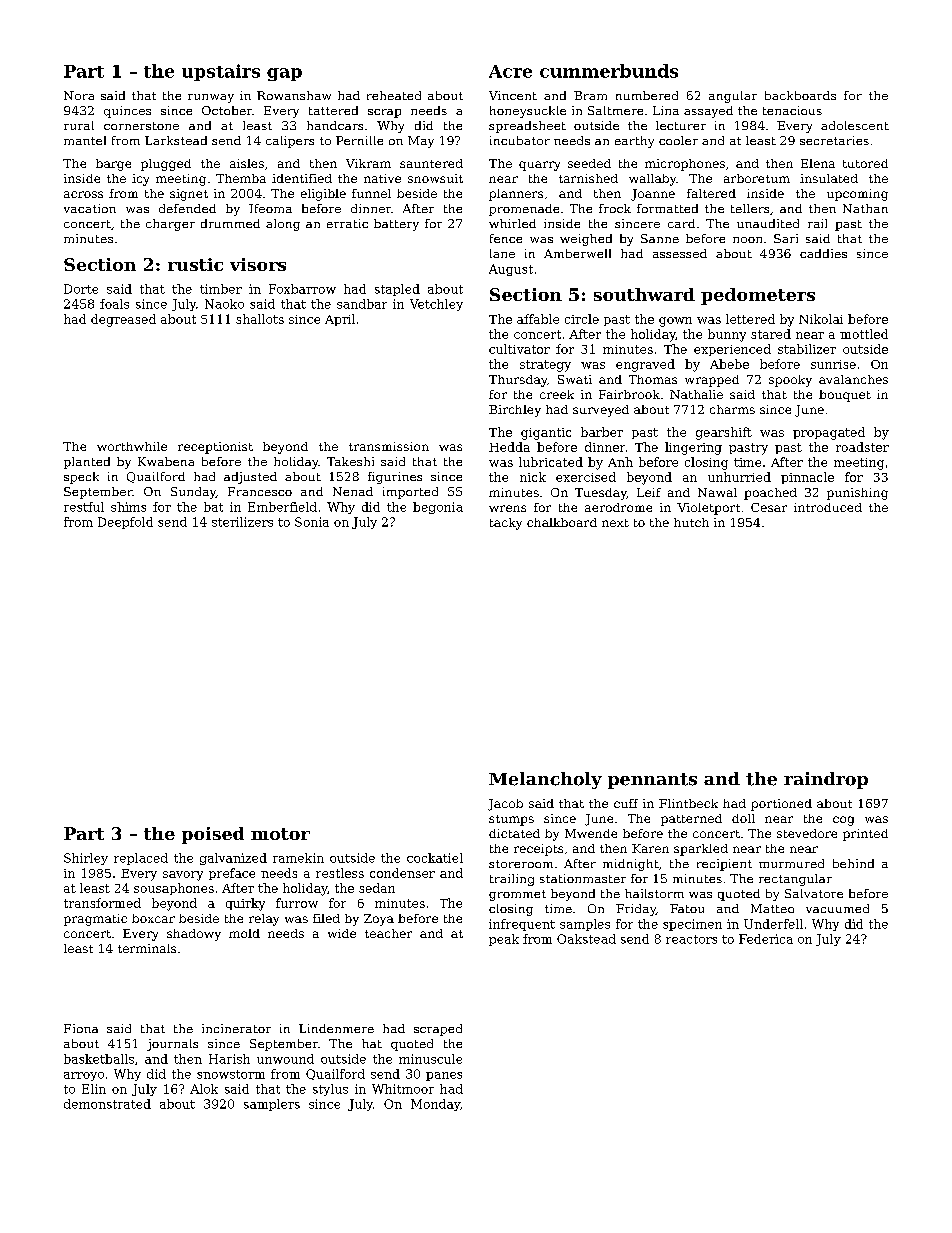 Image resolution: width=952 pixels, height=1233 pixels. What do you see at coordinates (865, 835) in the page?
I see `printed` at bounding box center [865, 835].
